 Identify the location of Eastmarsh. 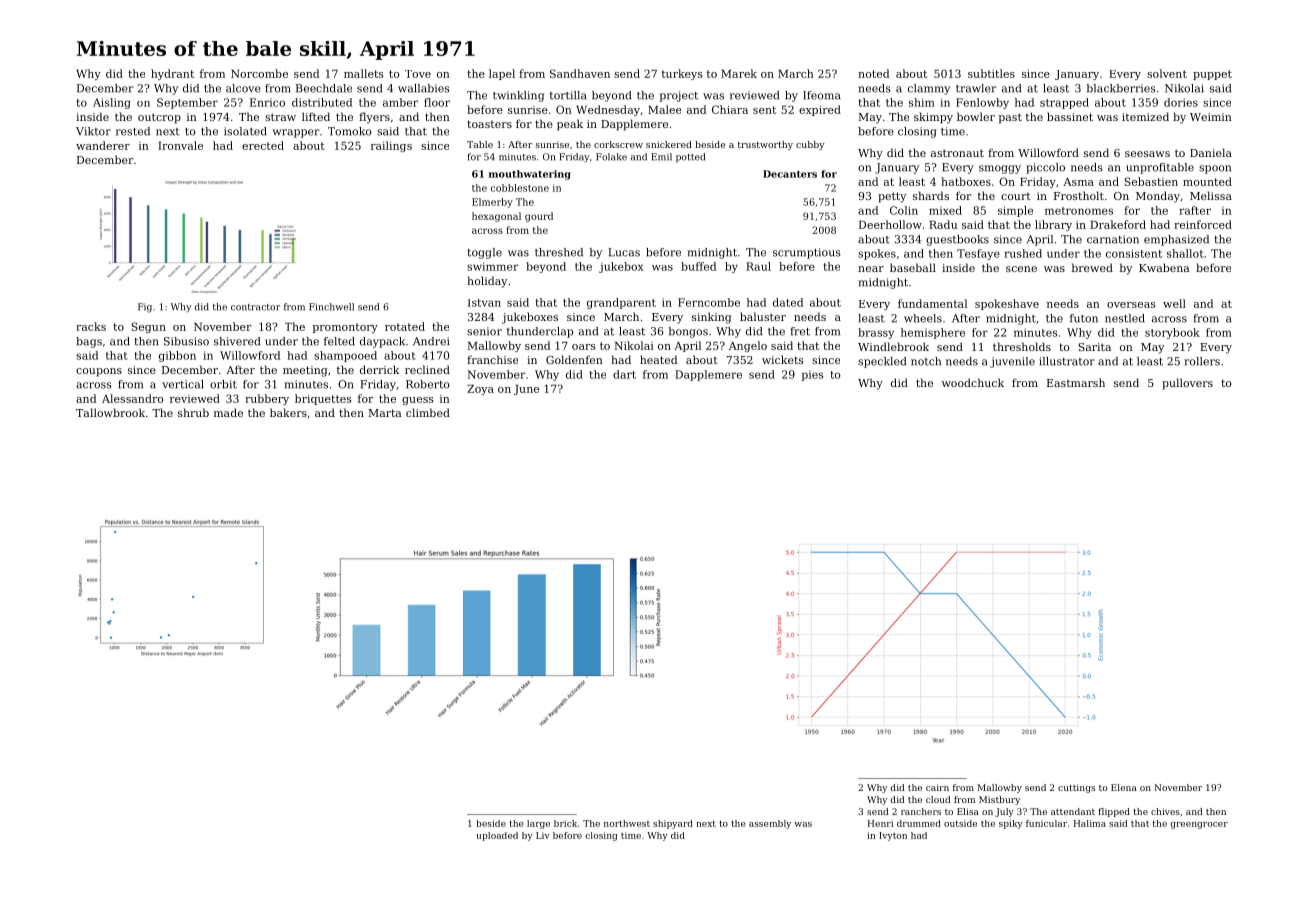
(1076, 382).
